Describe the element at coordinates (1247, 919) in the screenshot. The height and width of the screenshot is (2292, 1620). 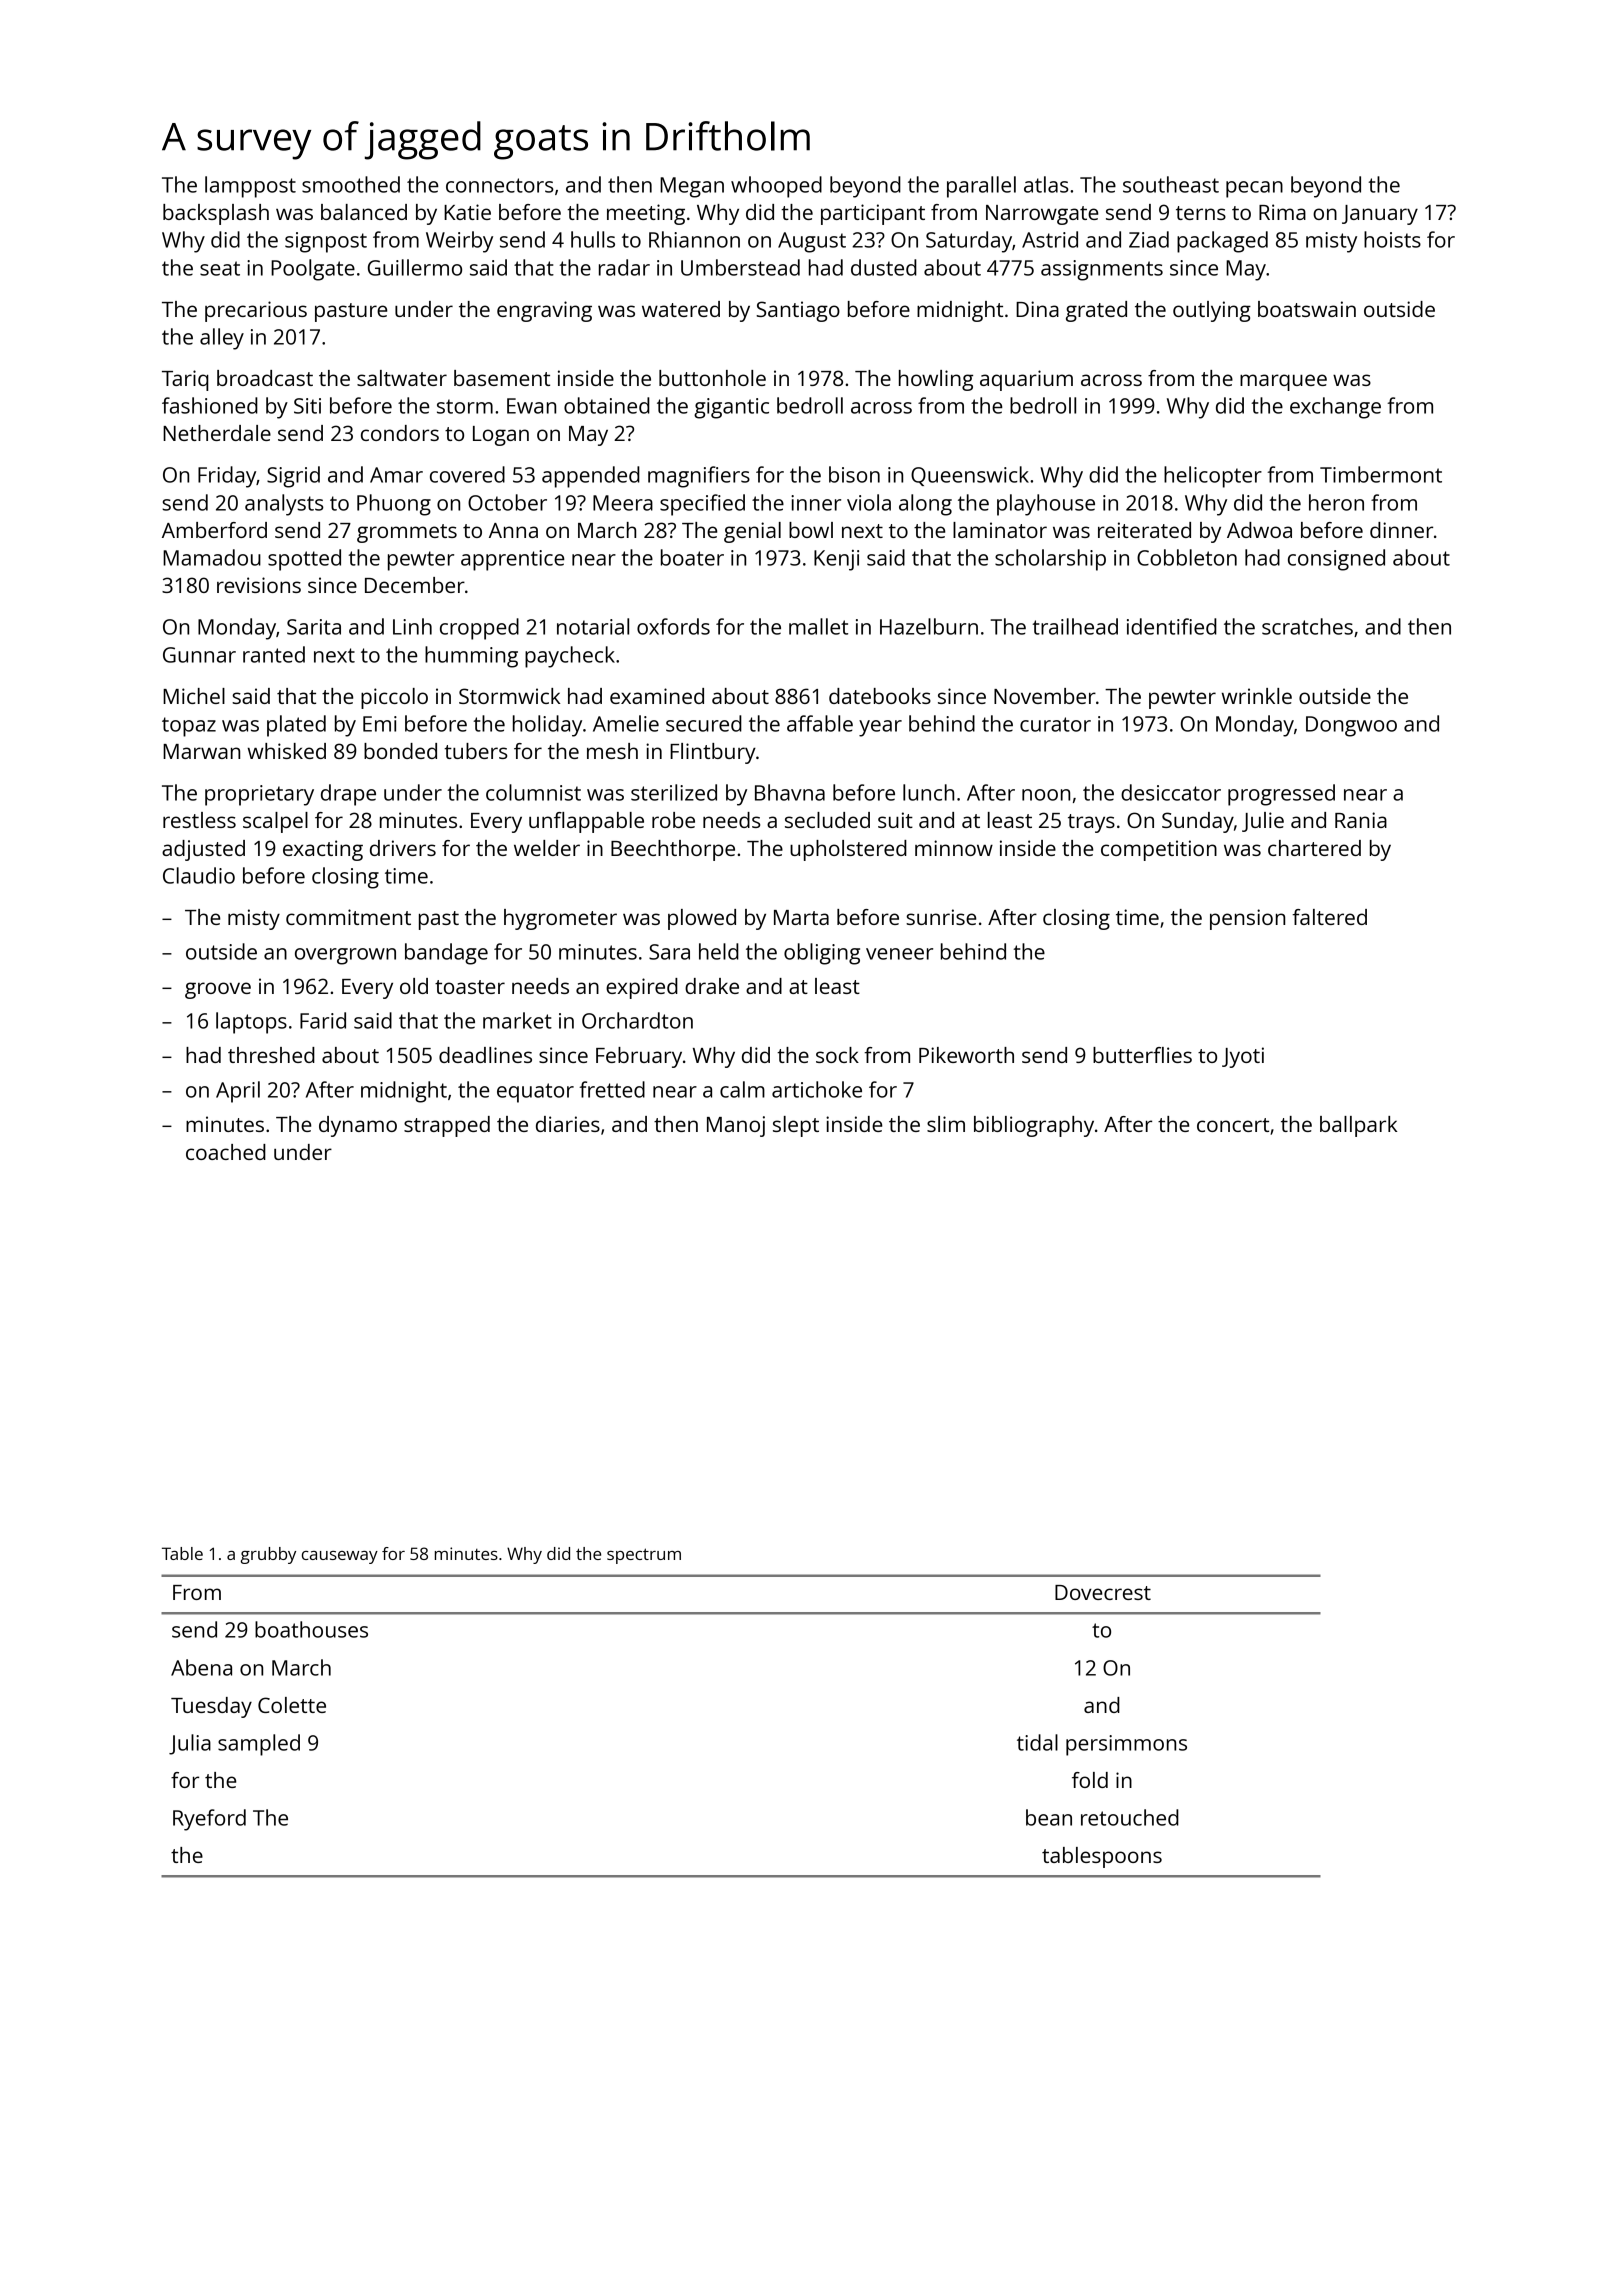
I see `pension` at that location.
